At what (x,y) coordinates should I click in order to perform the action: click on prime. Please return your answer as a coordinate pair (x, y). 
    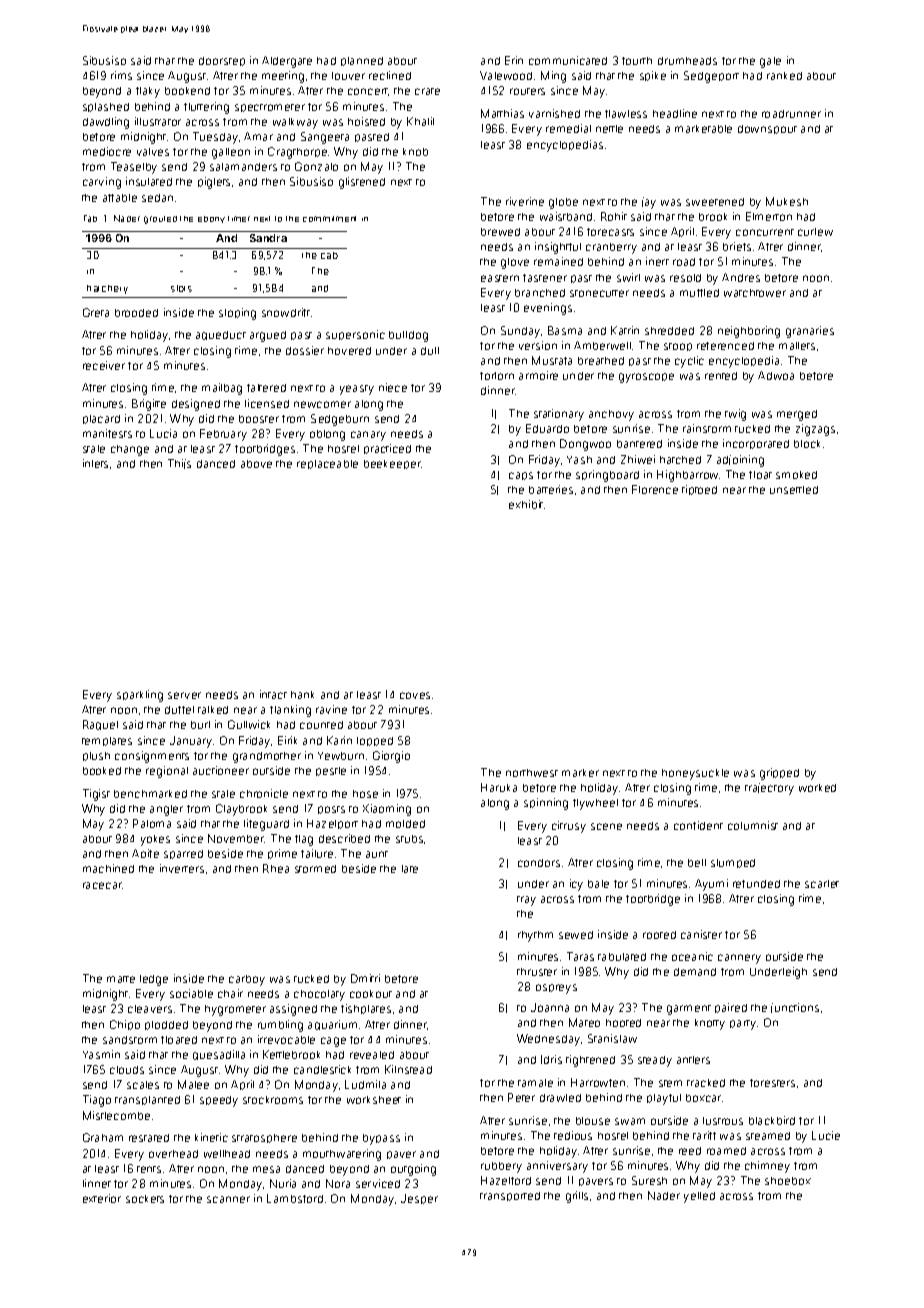
    Looking at the image, I should click on (282, 854).
